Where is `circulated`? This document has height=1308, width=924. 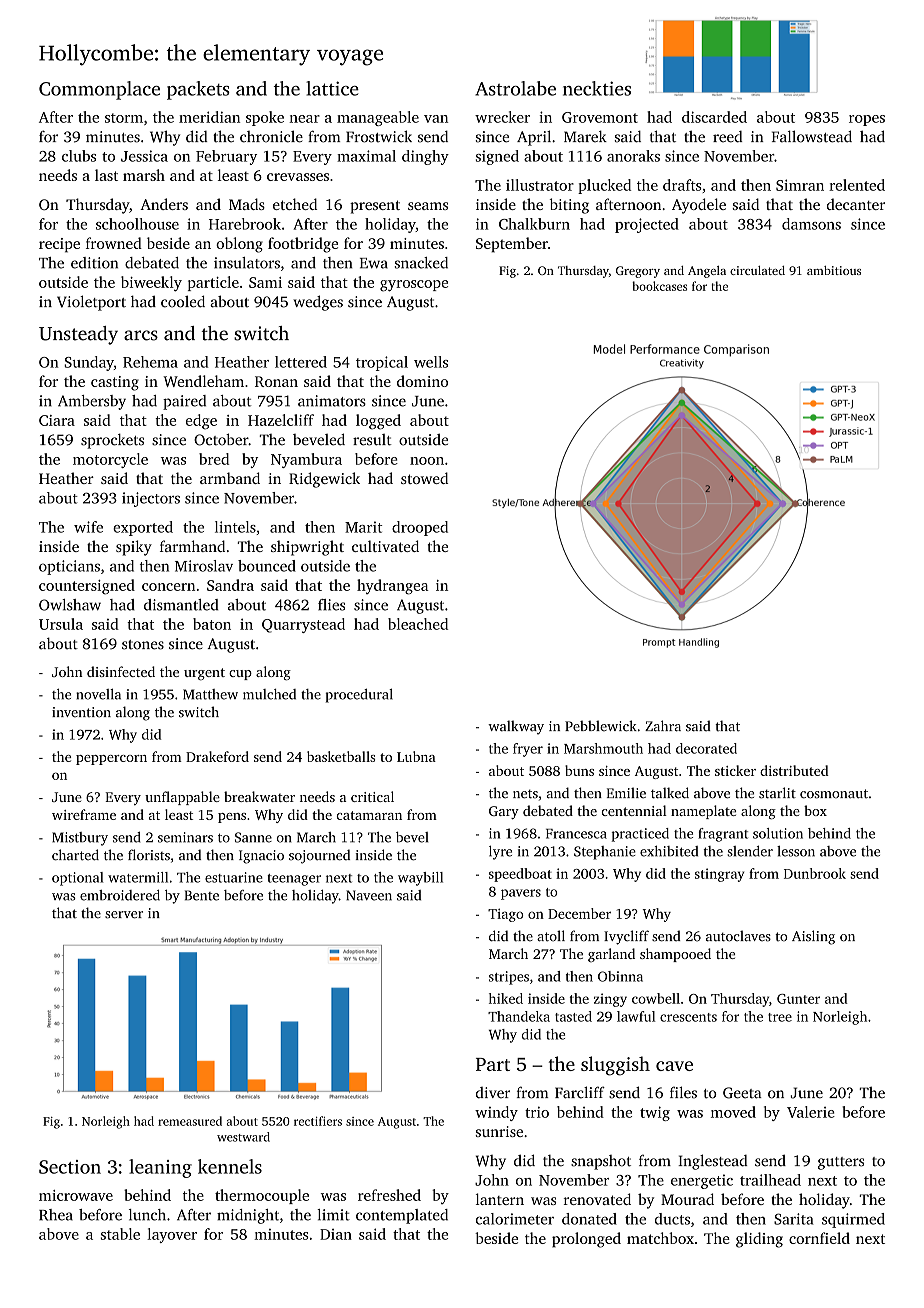
circulated is located at coordinates (757, 270).
